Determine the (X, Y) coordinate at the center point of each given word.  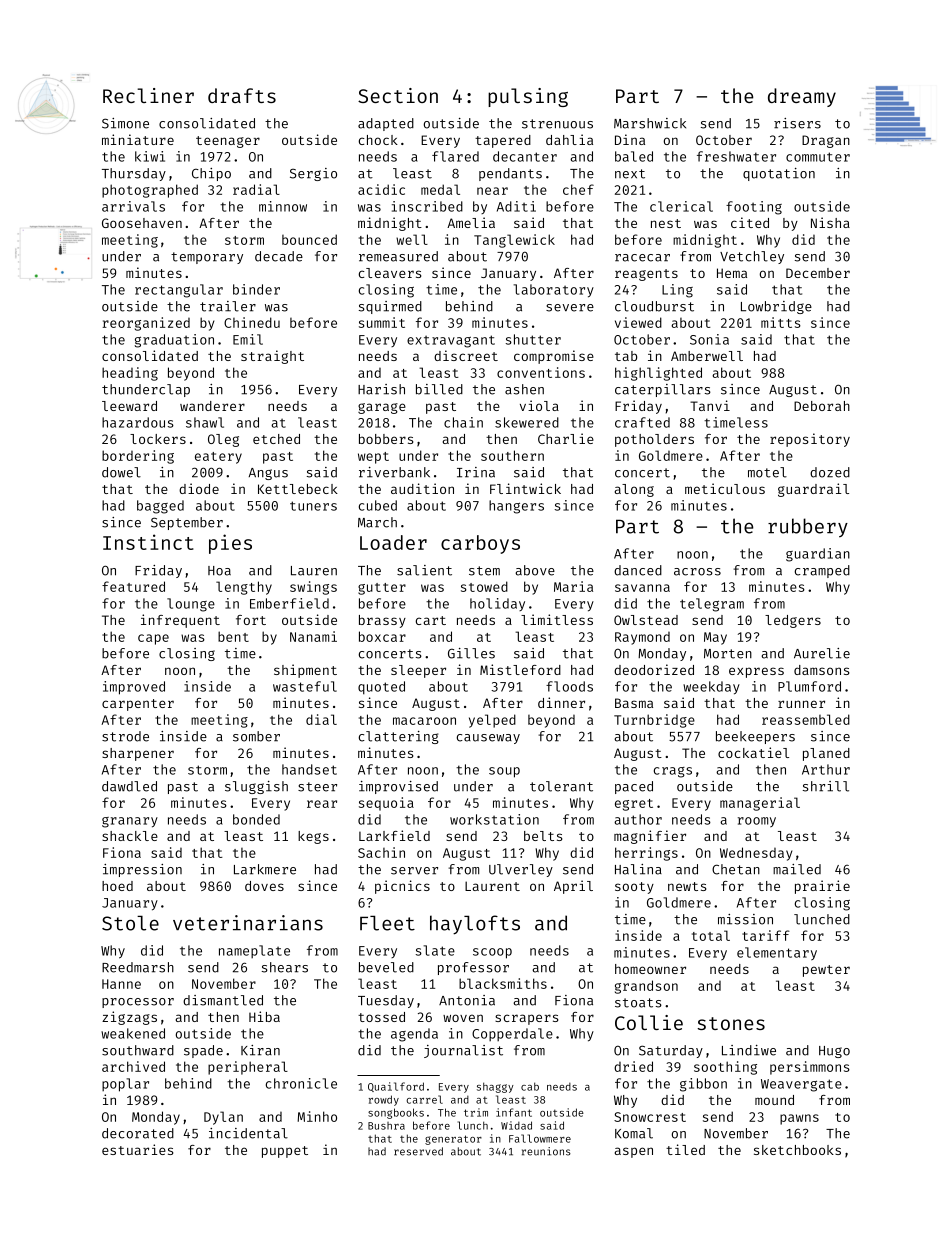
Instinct (148, 542)
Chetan (736, 869)
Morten (728, 654)
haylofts (475, 925)
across (697, 572)
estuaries (137, 1149)
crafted (642, 422)
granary (130, 822)
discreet (466, 355)
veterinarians (248, 923)
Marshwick (650, 123)
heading (130, 374)
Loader (393, 542)
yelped (492, 721)
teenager (228, 142)
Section (398, 95)
